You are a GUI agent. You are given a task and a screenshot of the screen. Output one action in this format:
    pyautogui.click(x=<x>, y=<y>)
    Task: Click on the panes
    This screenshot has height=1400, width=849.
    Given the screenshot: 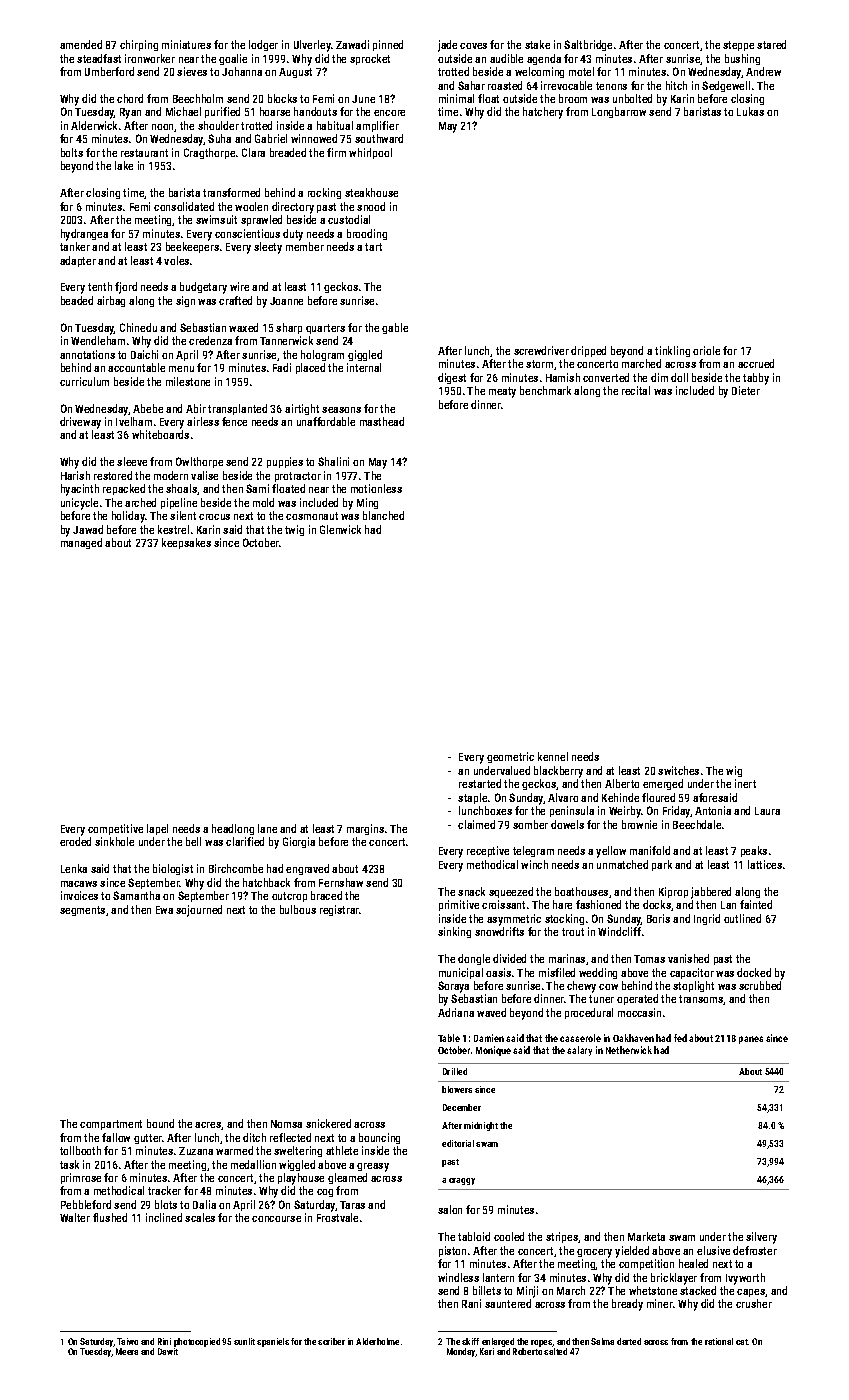 What is the action you would take?
    pyautogui.click(x=751, y=1040)
